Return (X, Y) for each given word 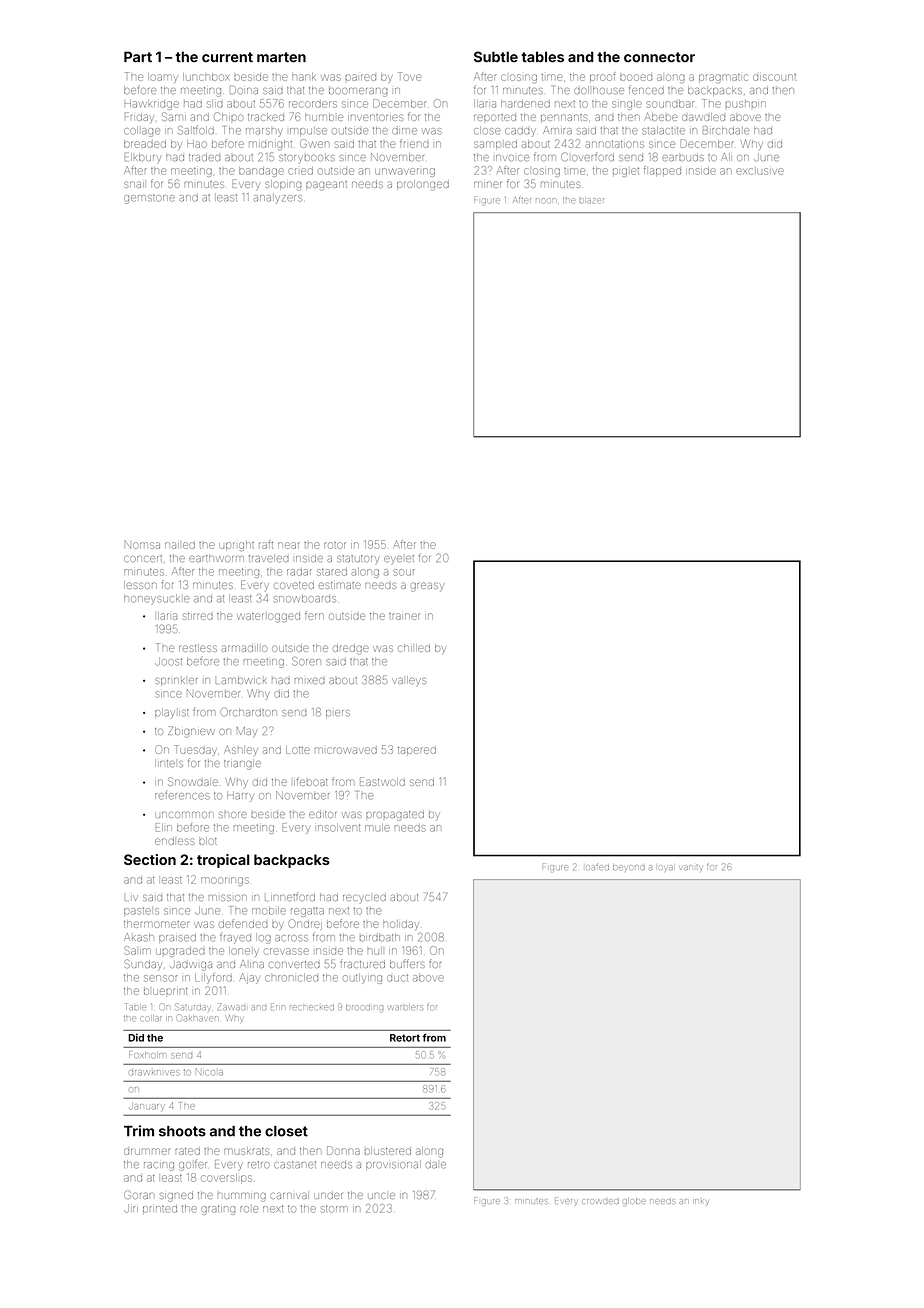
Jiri (131, 1209)
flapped (662, 171)
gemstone (149, 199)
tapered (417, 751)
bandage (261, 172)
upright (236, 546)
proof (602, 77)
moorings (225, 881)
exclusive (760, 171)
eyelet (399, 560)
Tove (409, 76)
